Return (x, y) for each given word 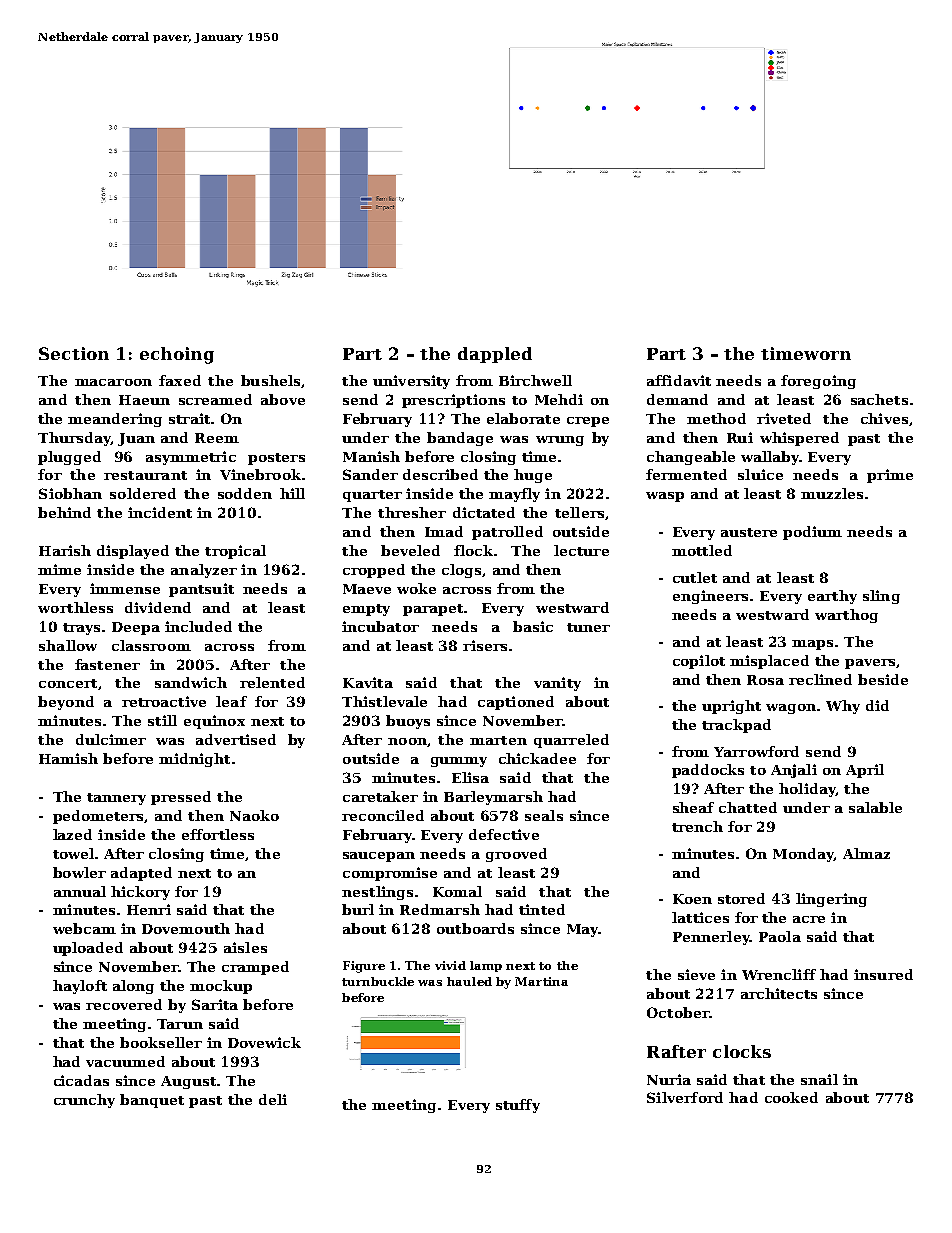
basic (533, 626)
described (440, 474)
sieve (696, 974)
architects (779, 993)
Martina (541, 981)
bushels (270, 380)
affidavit (679, 380)
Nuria (669, 1079)
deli (273, 1099)
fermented (686, 474)
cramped (255, 968)
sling (881, 597)
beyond (66, 703)
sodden (245, 493)
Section (74, 353)
